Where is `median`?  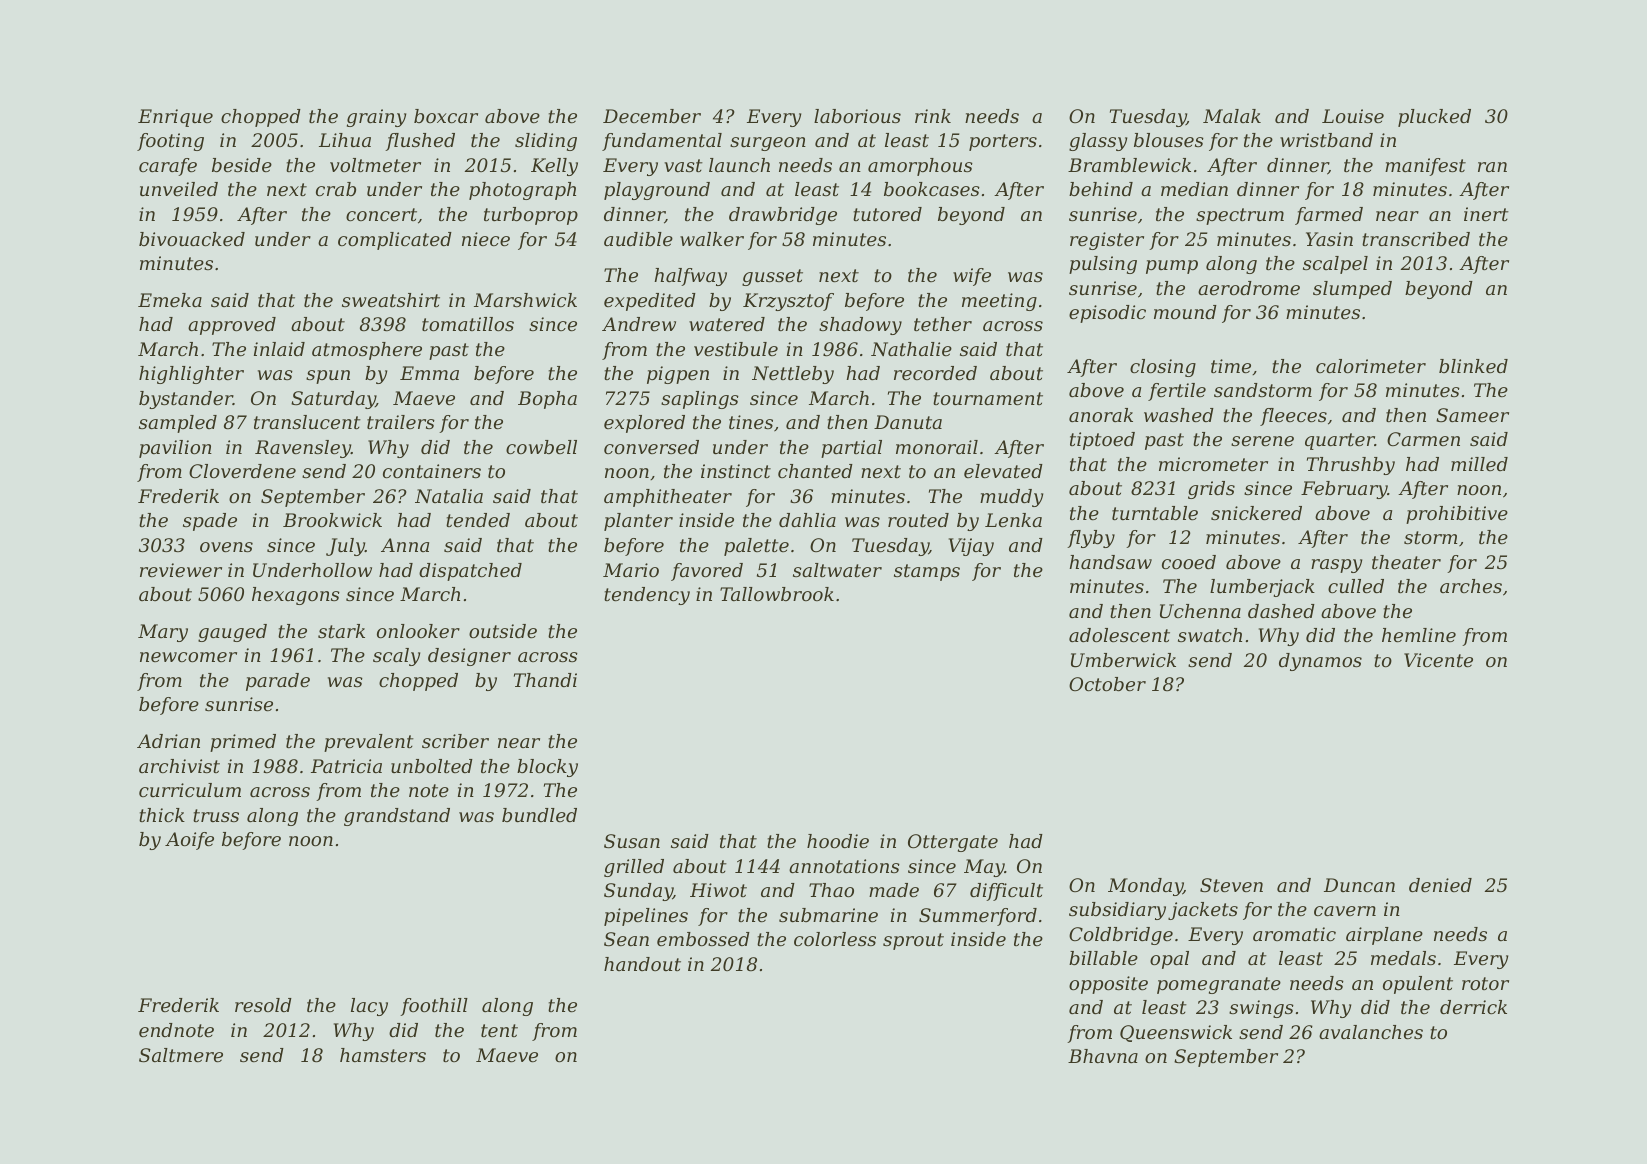
median is located at coordinates (1194, 189).
